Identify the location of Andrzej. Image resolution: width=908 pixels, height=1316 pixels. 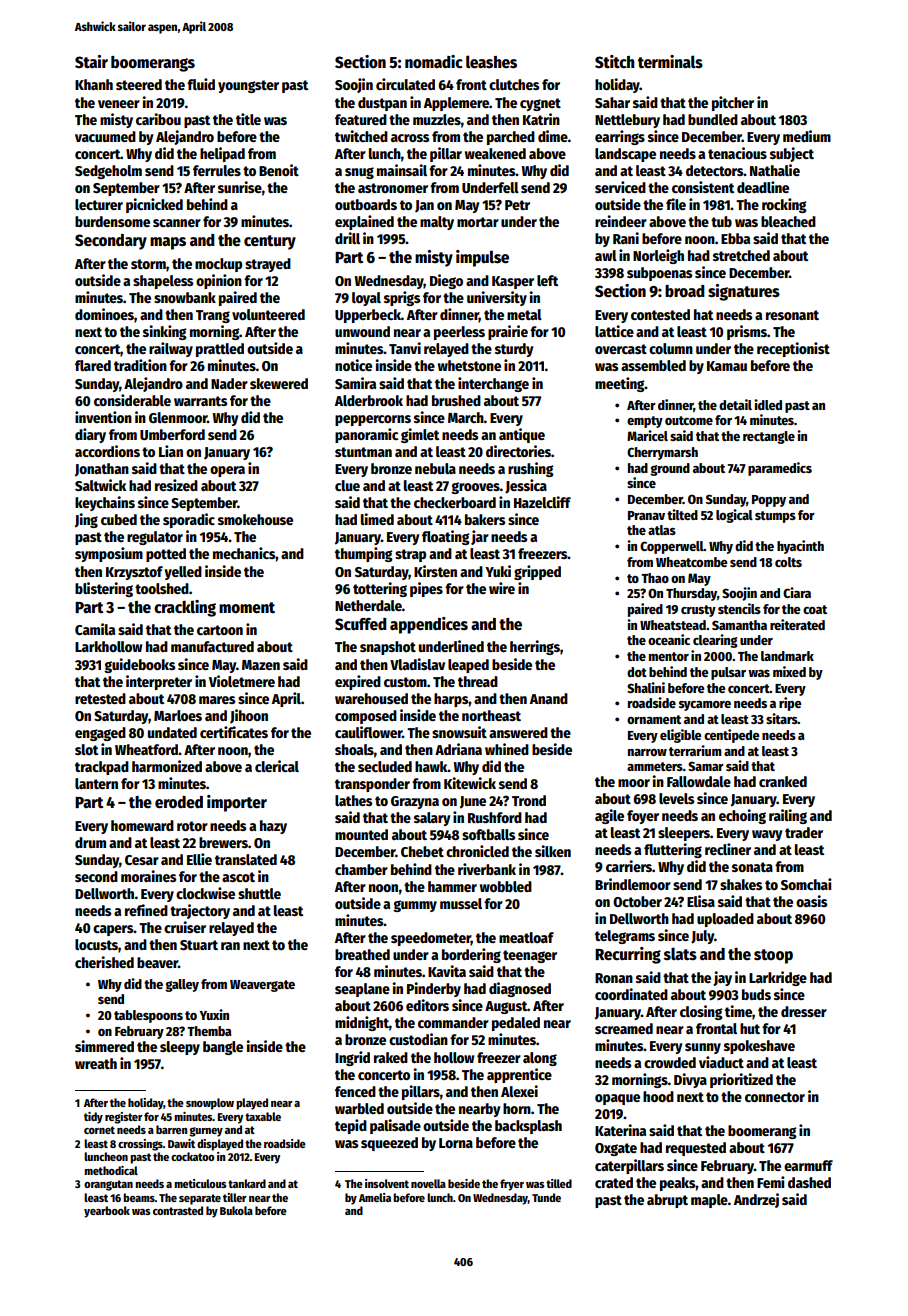
(756, 1200).
